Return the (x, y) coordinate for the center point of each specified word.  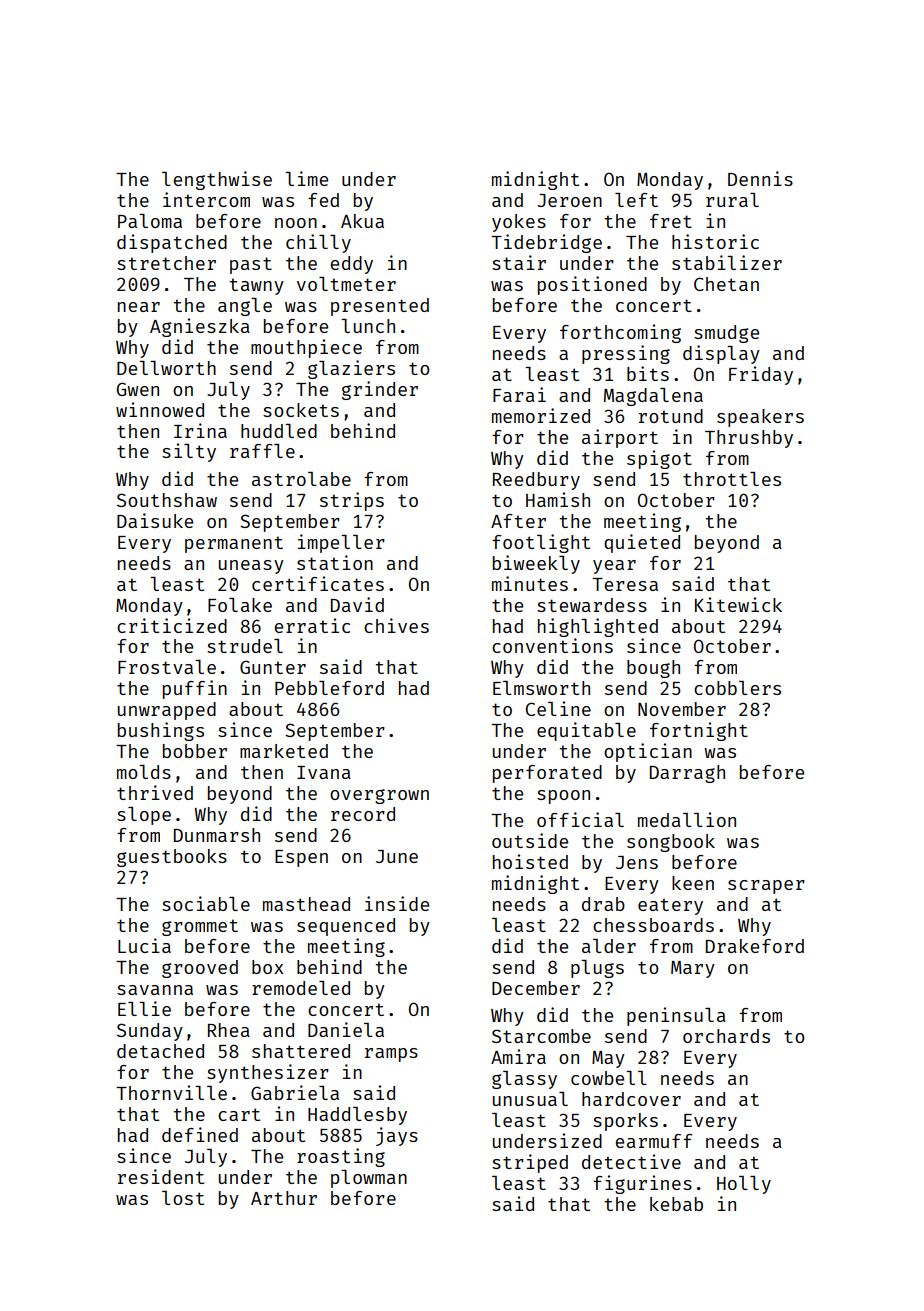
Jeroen (569, 200)
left (636, 200)
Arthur (284, 1198)
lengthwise (217, 180)
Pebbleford (329, 688)
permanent (234, 544)
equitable (586, 731)
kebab (676, 1204)
